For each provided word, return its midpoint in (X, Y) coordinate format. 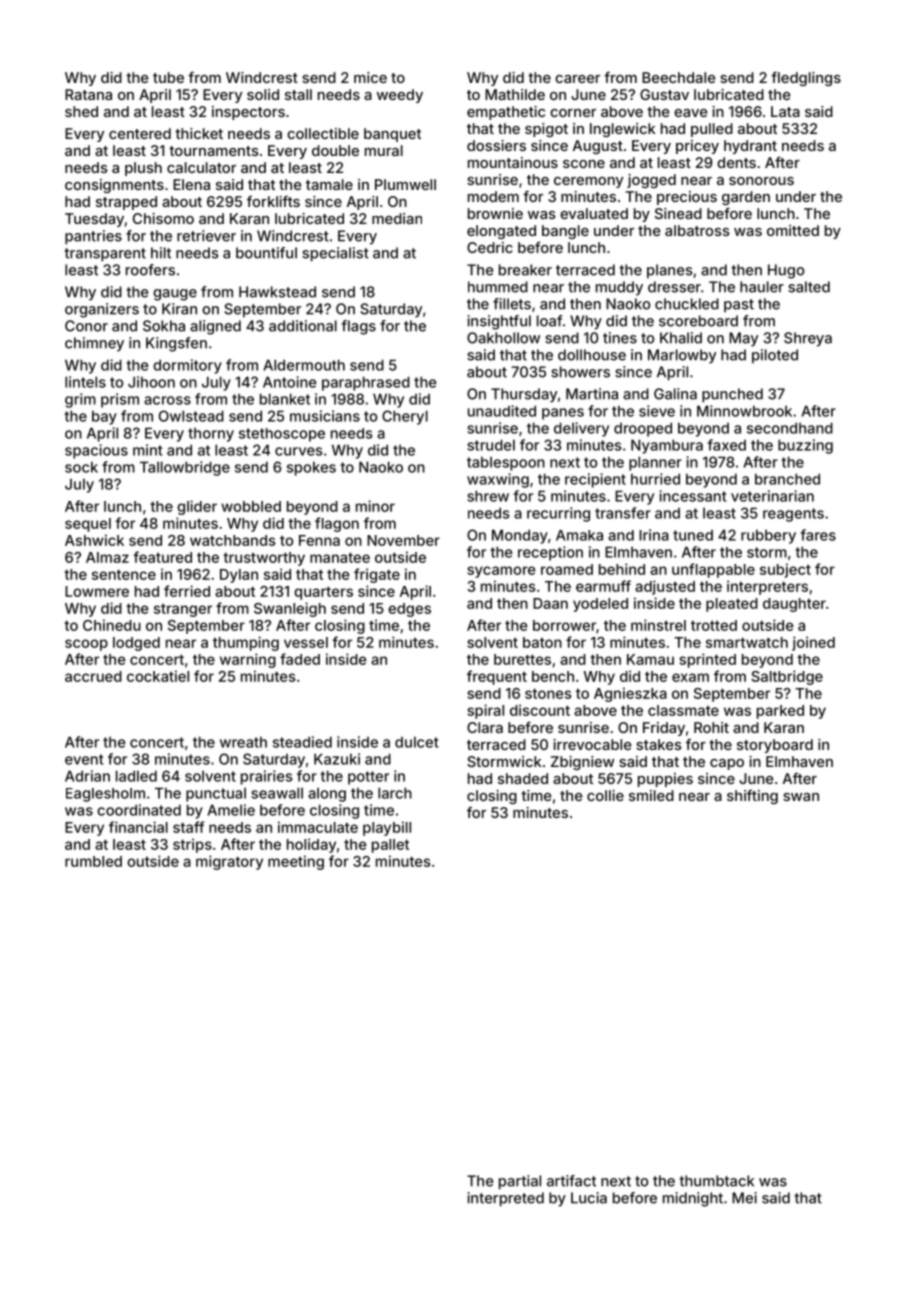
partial (520, 1182)
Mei (744, 1198)
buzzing (805, 446)
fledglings (806, 79)
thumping (246, 643)
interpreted (506, 1199)
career (577, 79)
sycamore (502, 572)
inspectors (248, 113)
